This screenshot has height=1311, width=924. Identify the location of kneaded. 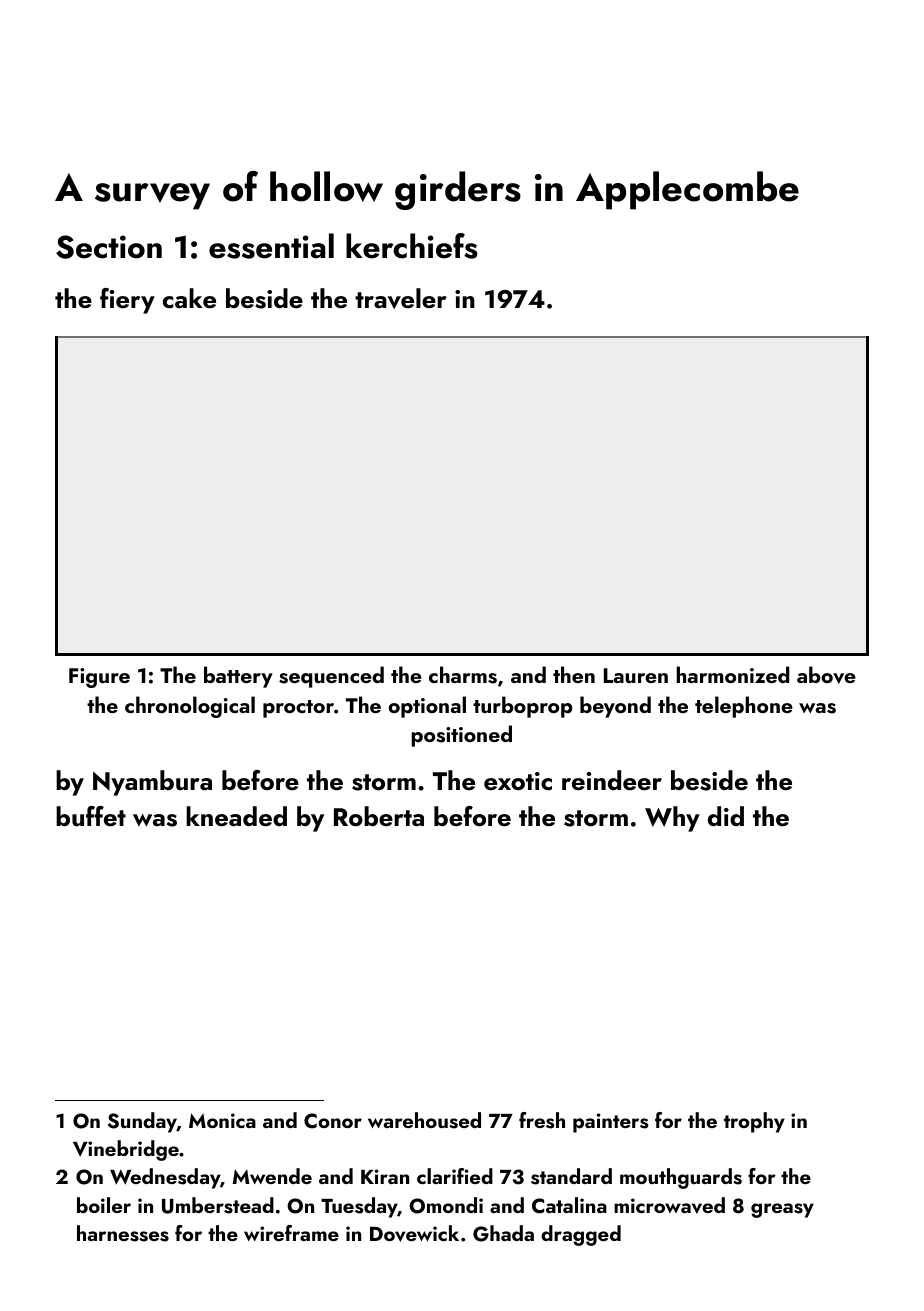
(236, 816).
